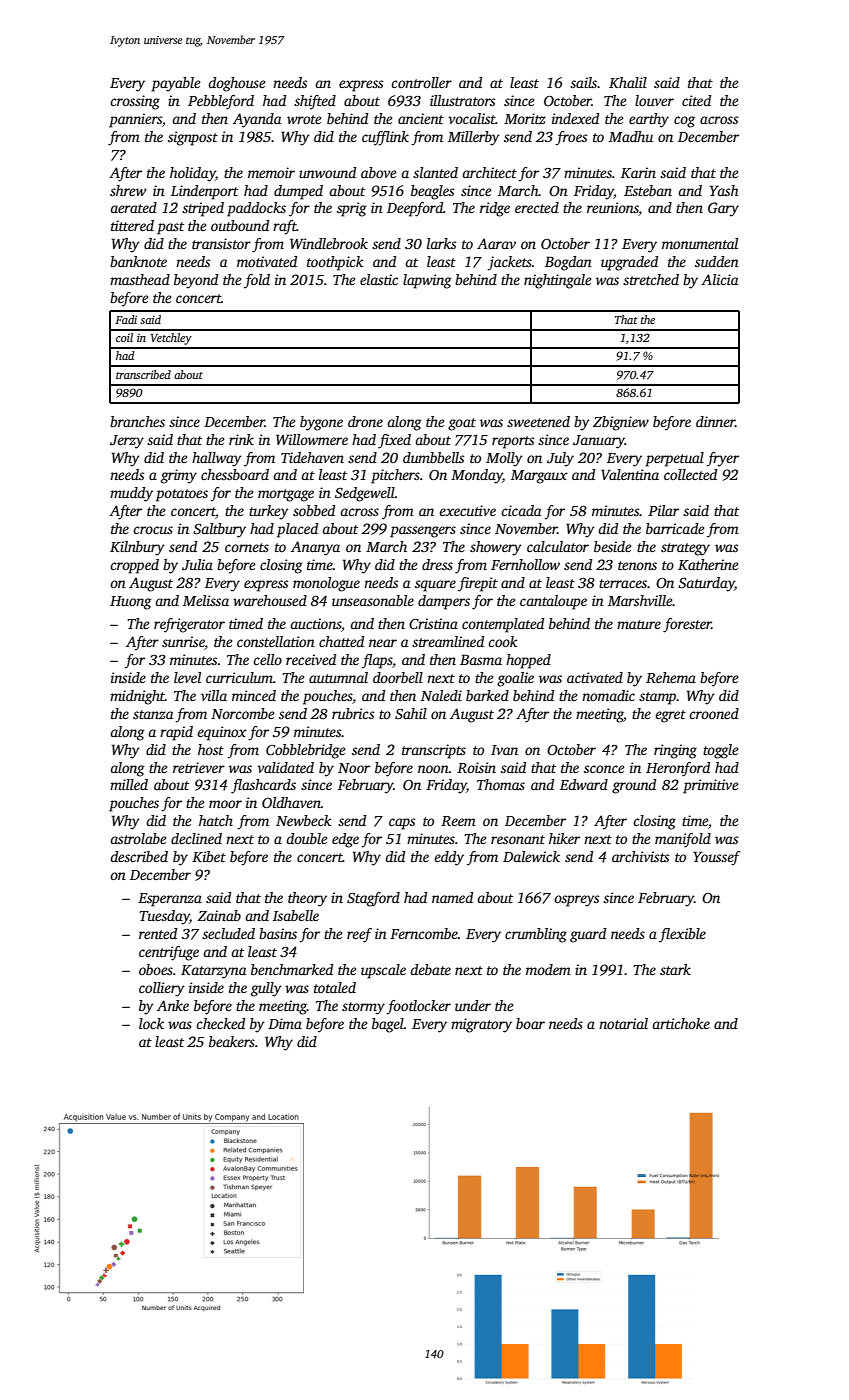  Describe the element at coordinates (708, 564) in the page. I see `Katherine` at that location.
